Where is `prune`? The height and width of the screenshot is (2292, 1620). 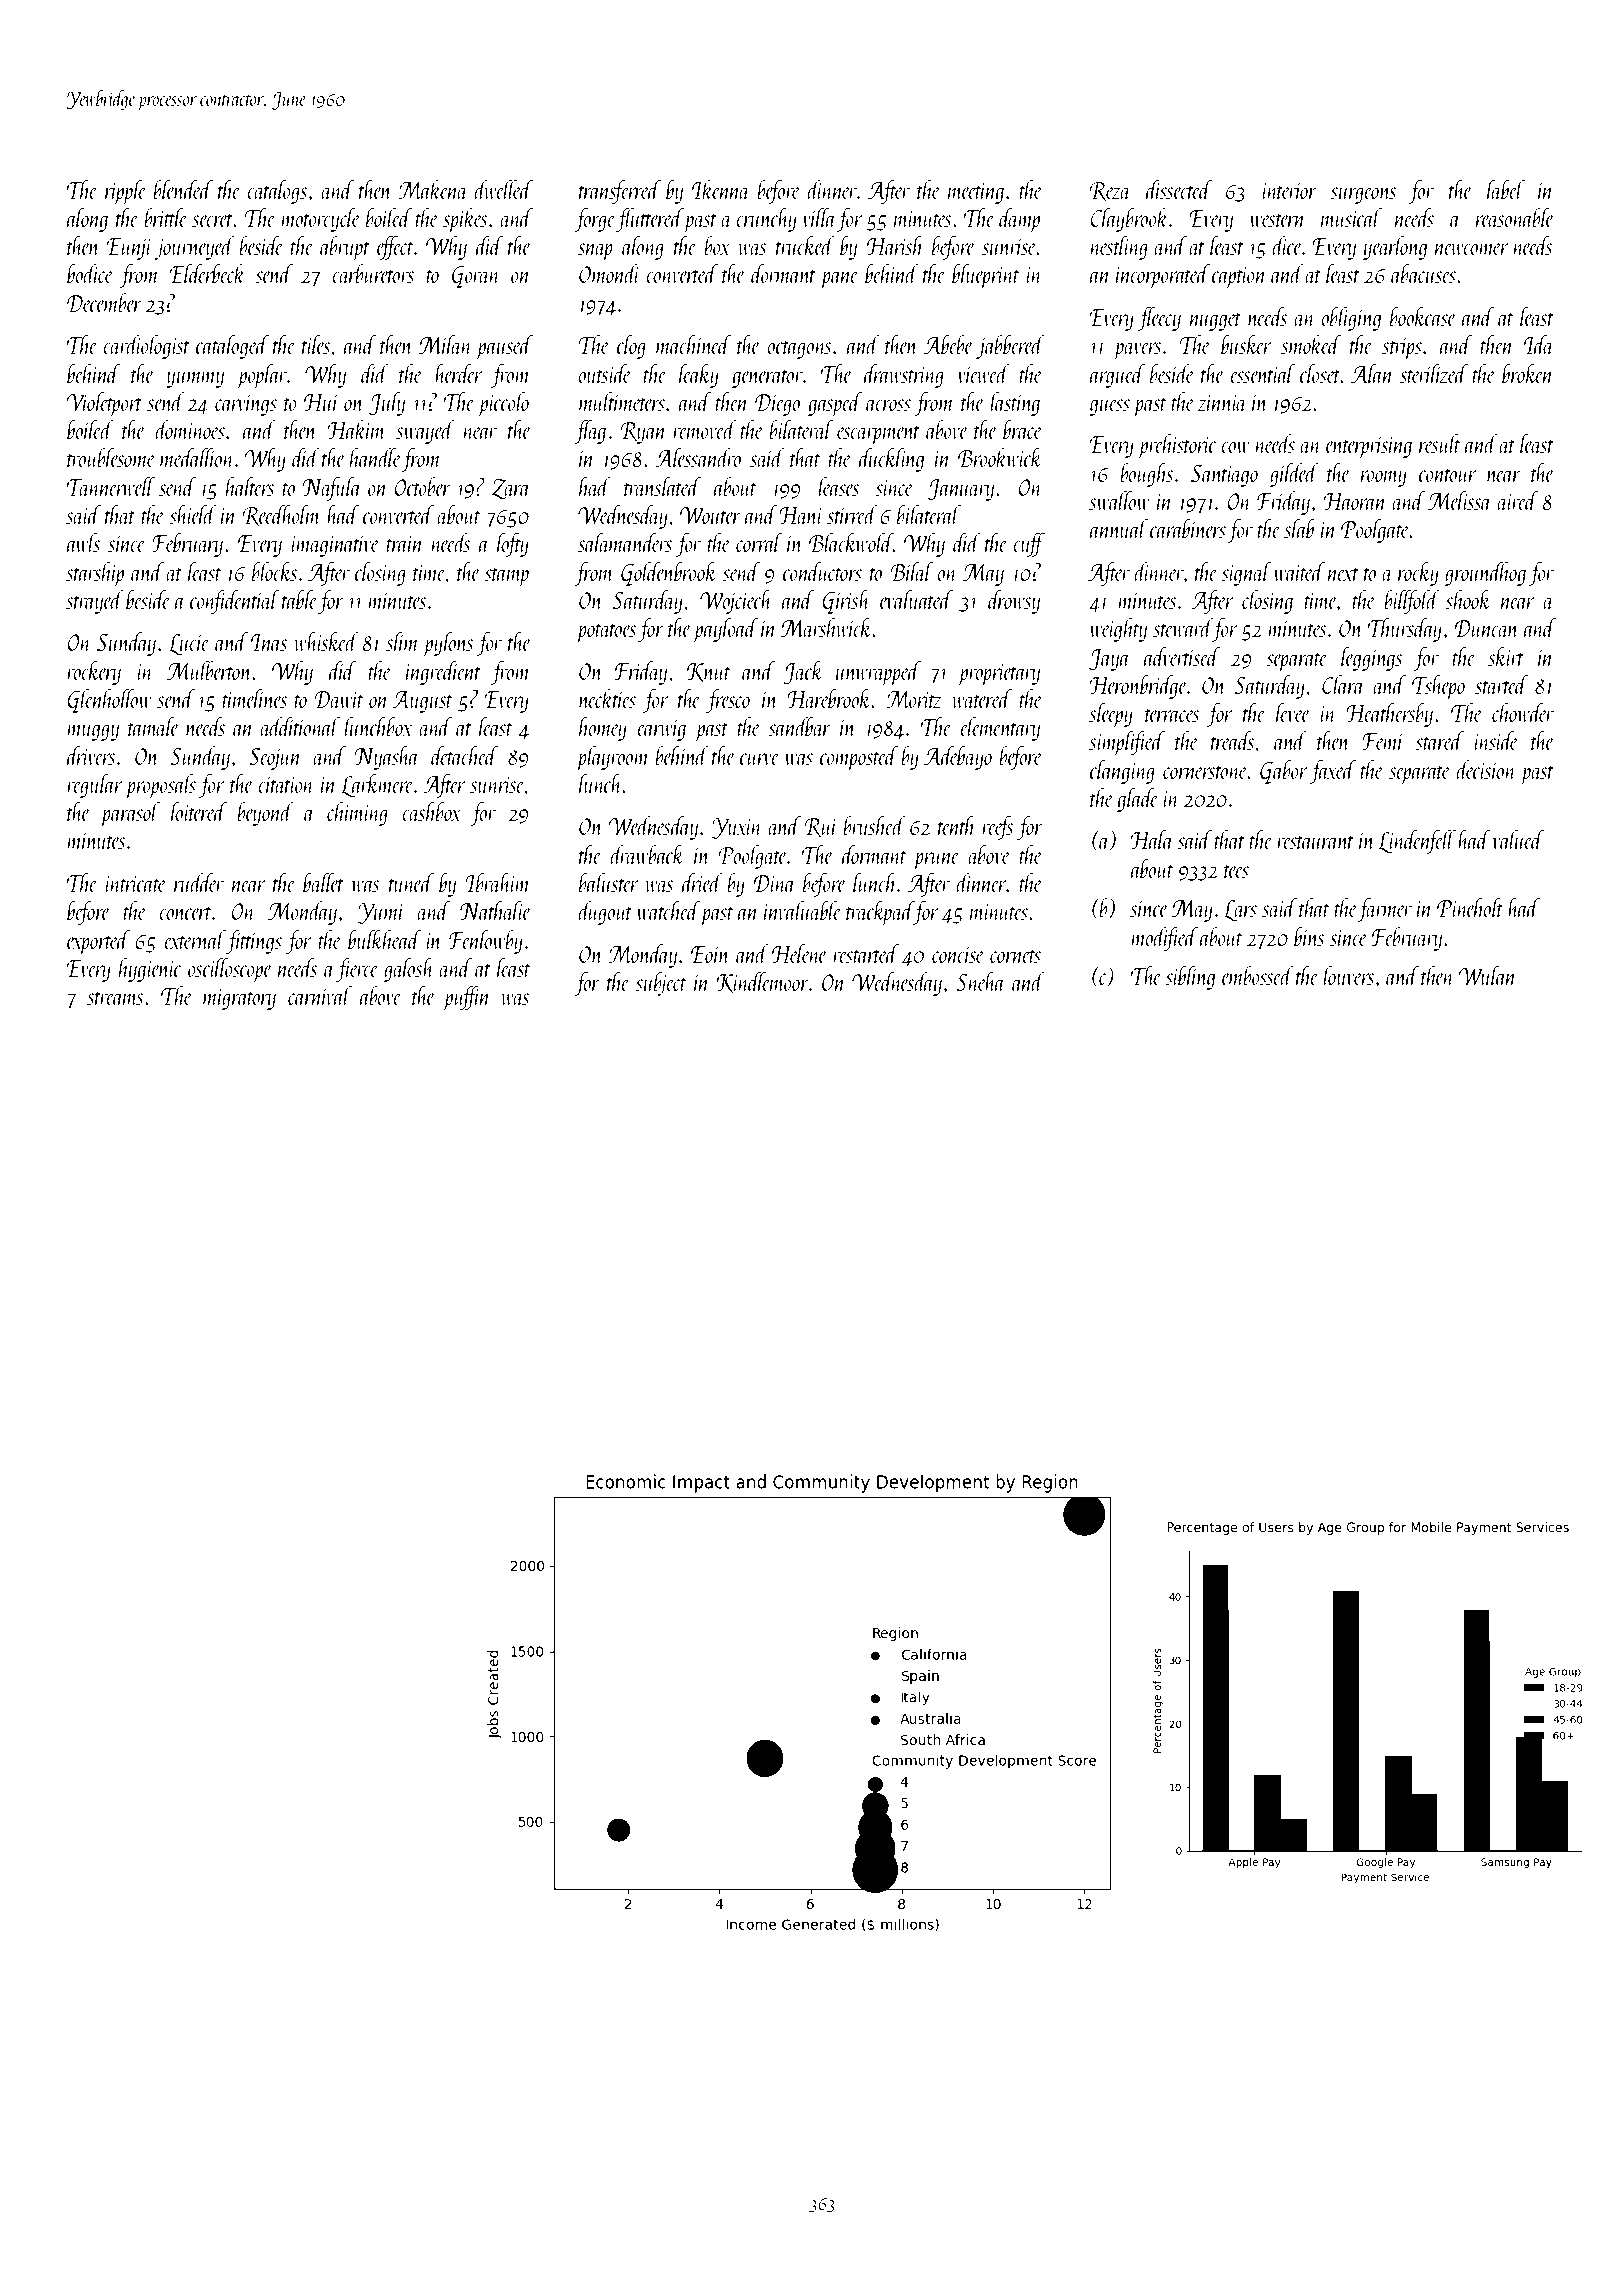
prune is located at coordinates (936, 861).
